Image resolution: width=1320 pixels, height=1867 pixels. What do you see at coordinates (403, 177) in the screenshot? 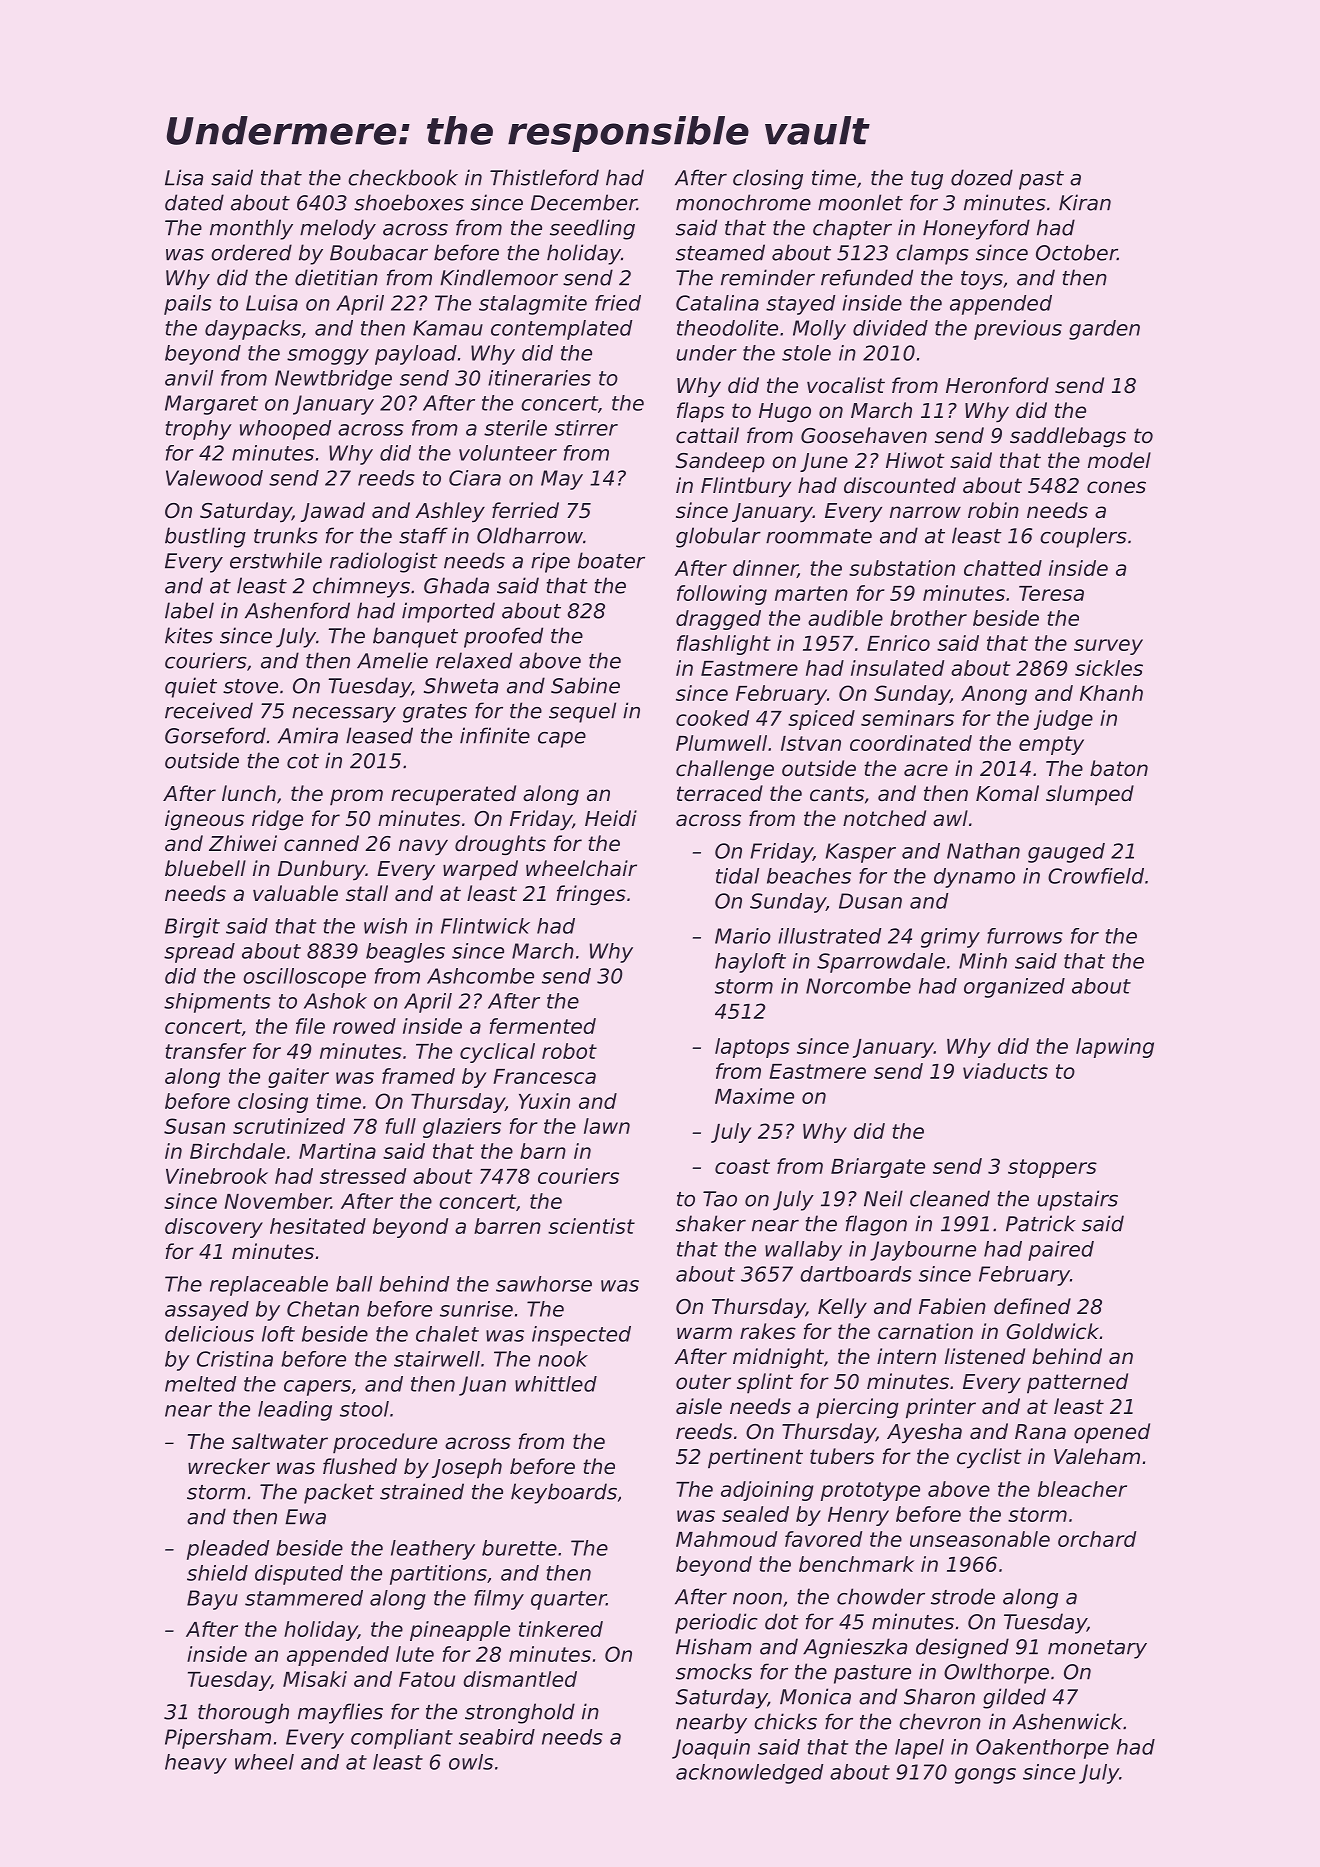
I see `checkbook` at bounding box center [403, 177].
